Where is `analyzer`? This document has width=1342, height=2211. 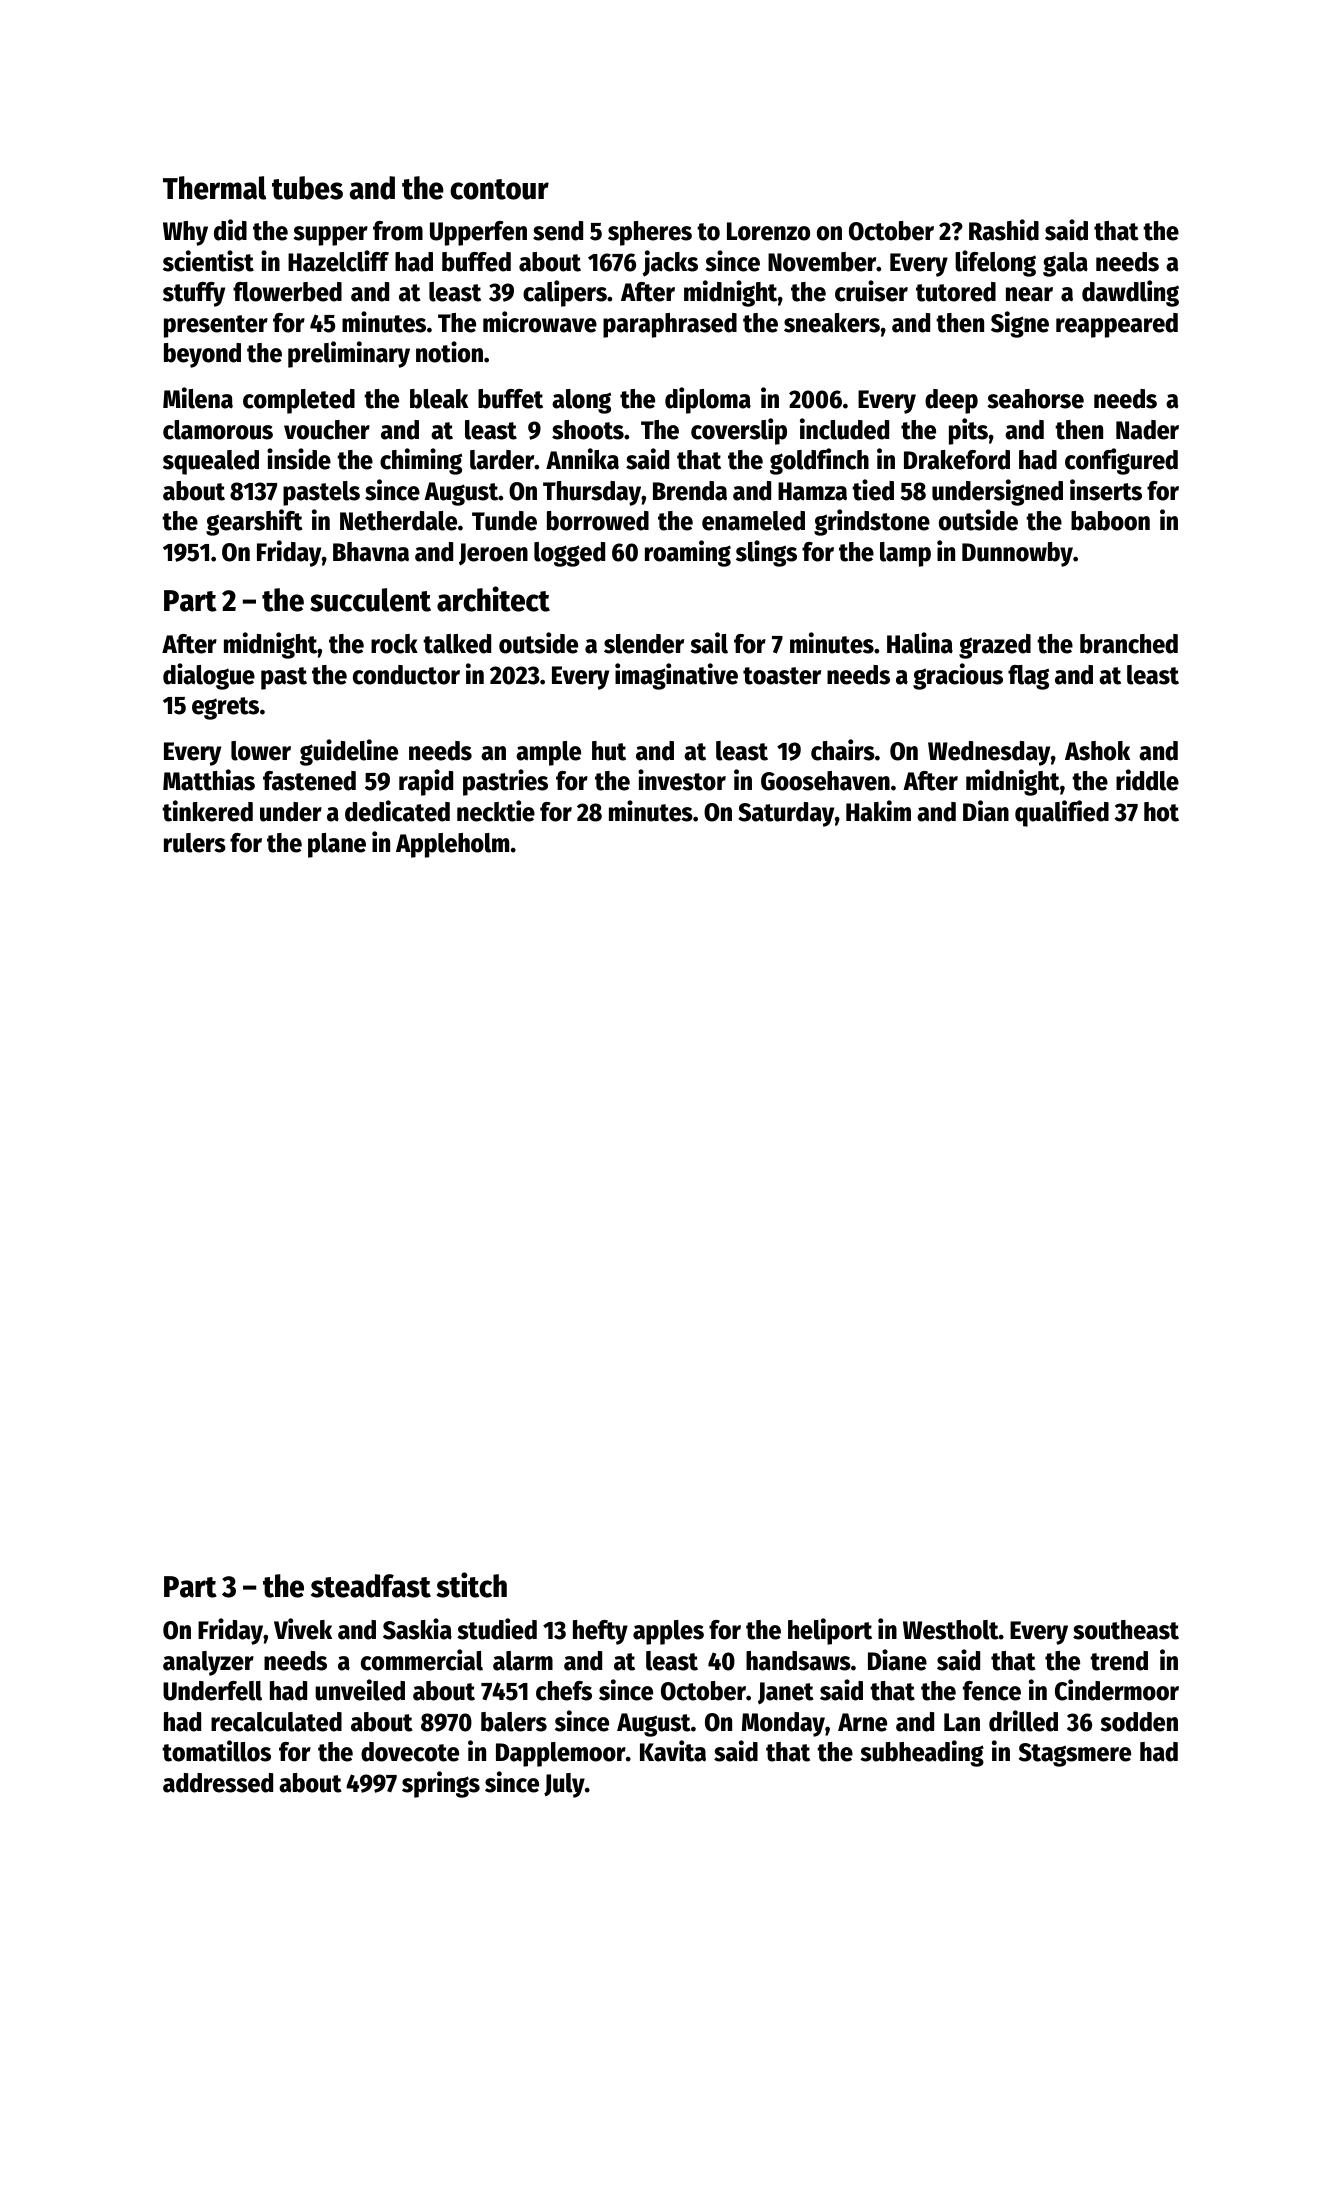 analyzer is located at coordinates (208, 1663).
